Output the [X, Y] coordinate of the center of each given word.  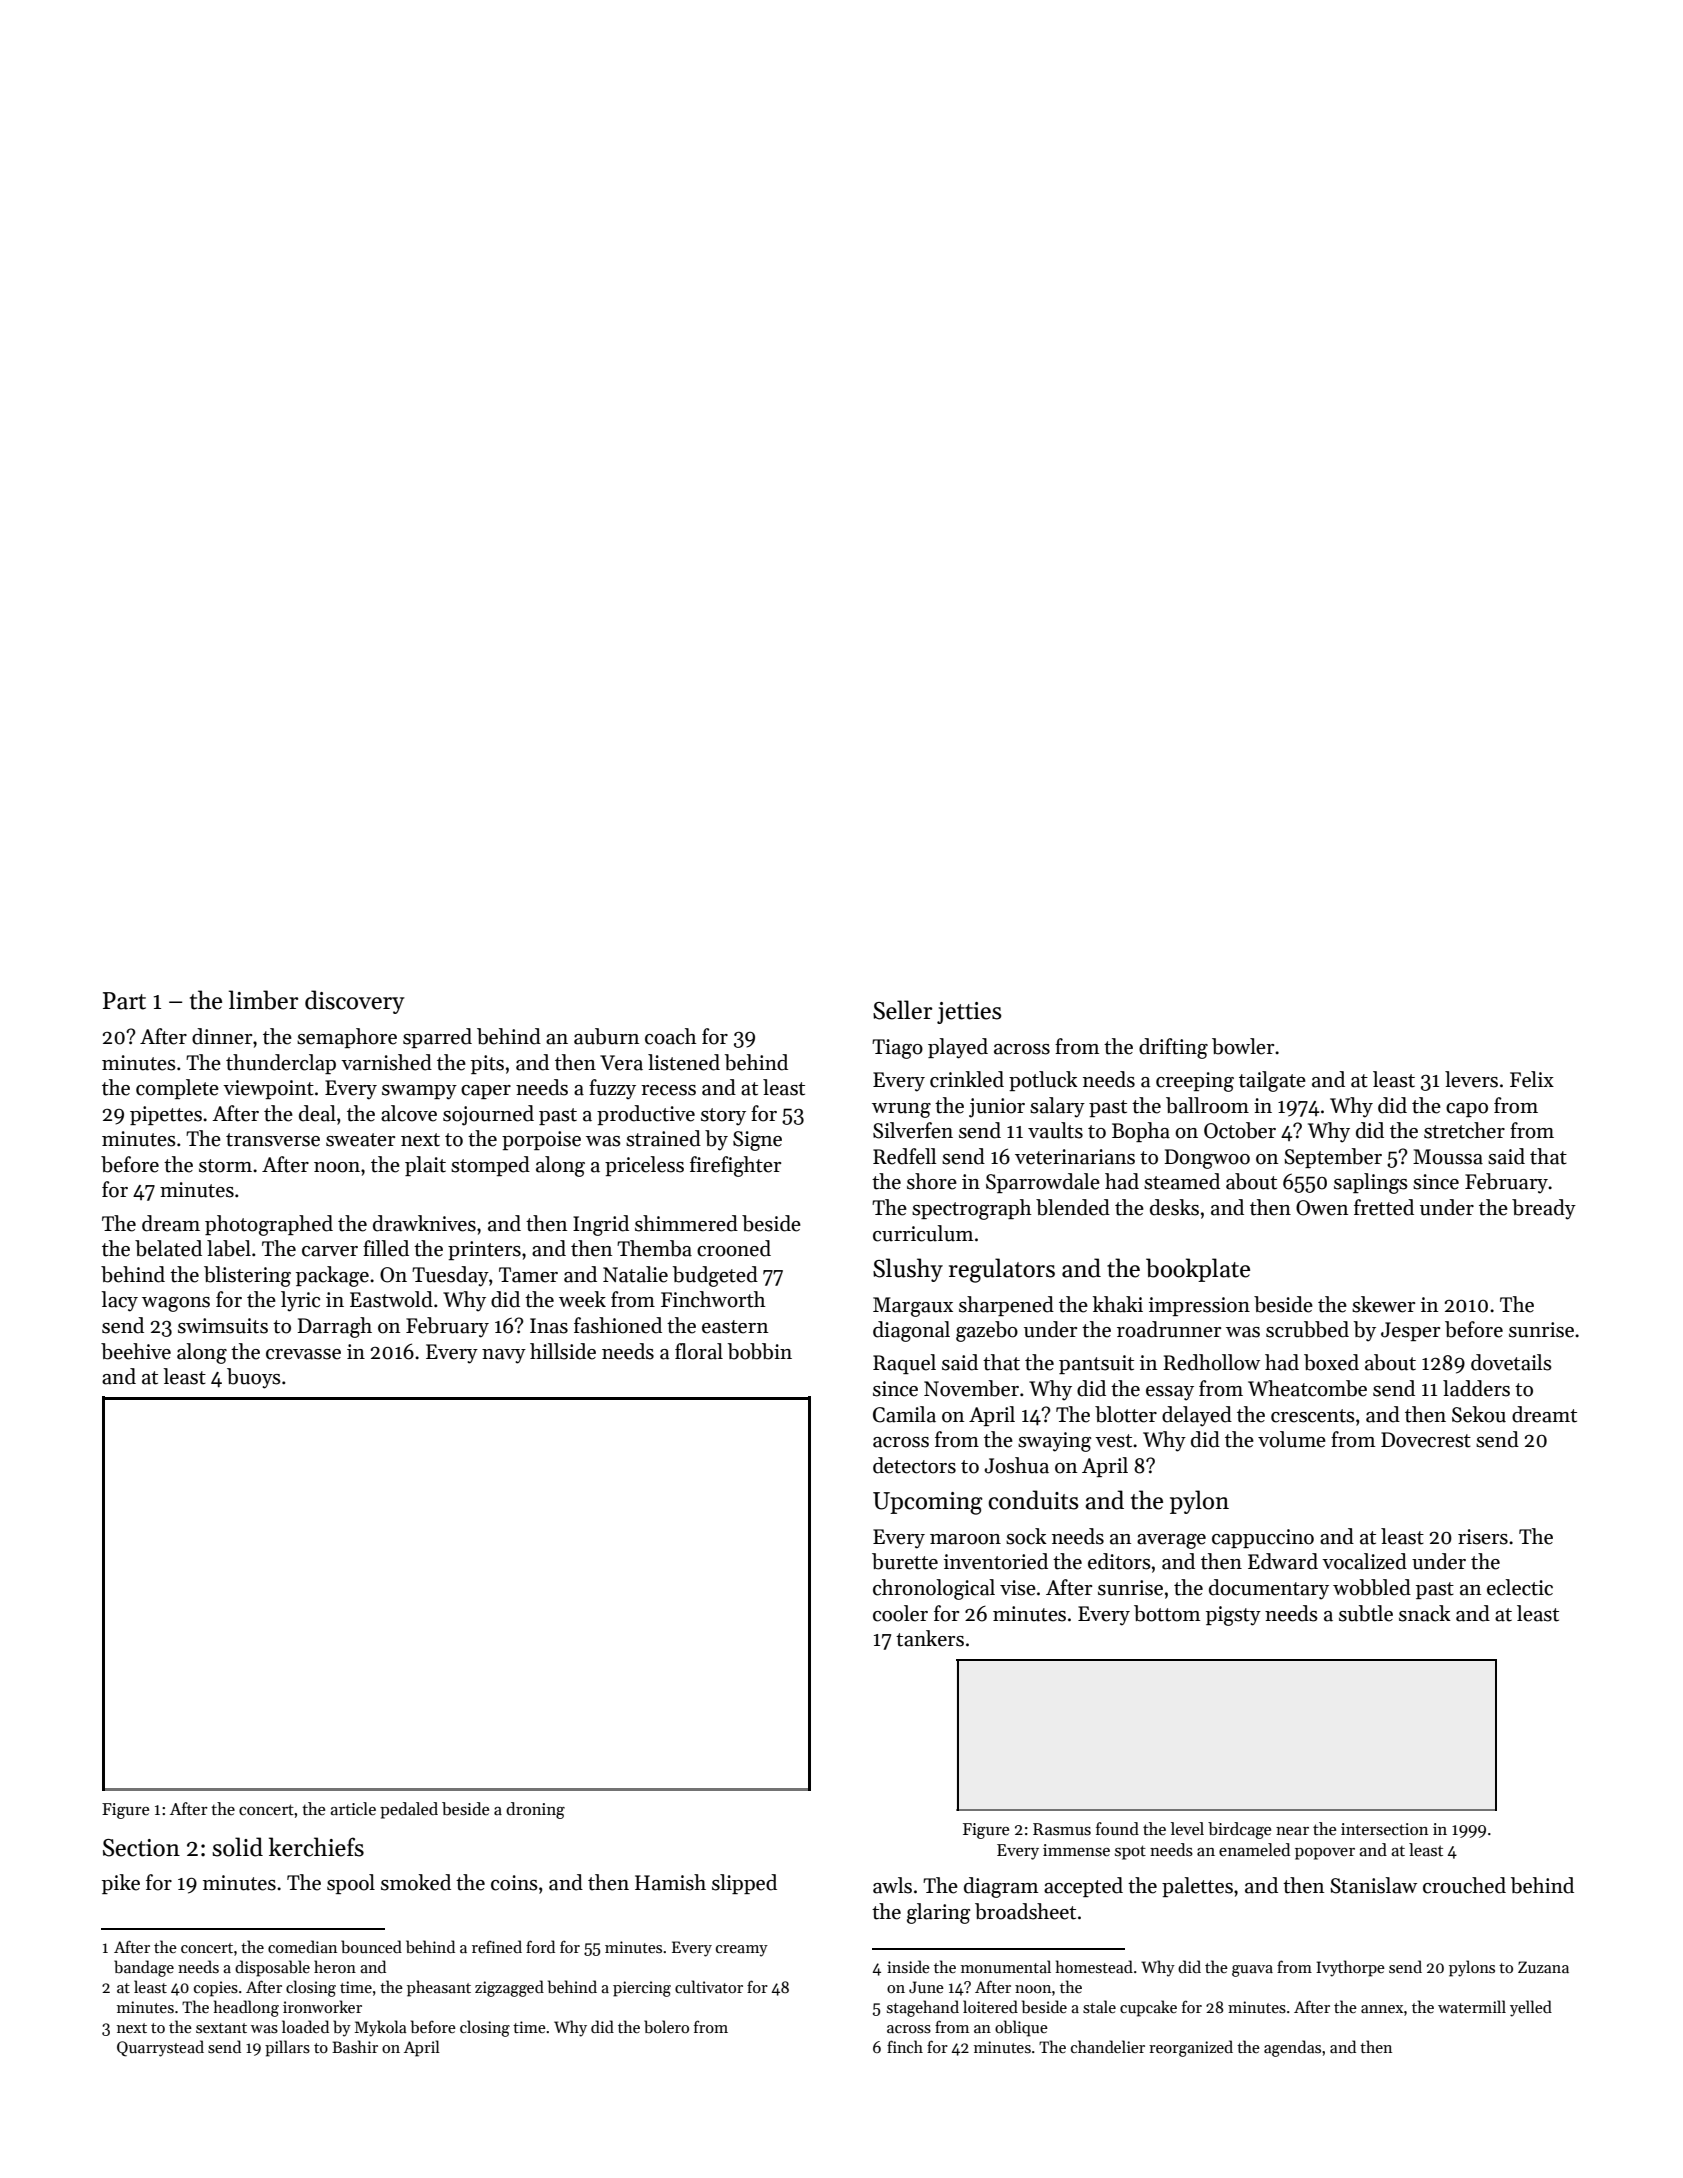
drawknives [424, 1223]
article [353, 1809]
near [1292, 1831]
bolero [666, 2026]
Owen [1322, 1208]
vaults [1055, 1130]
